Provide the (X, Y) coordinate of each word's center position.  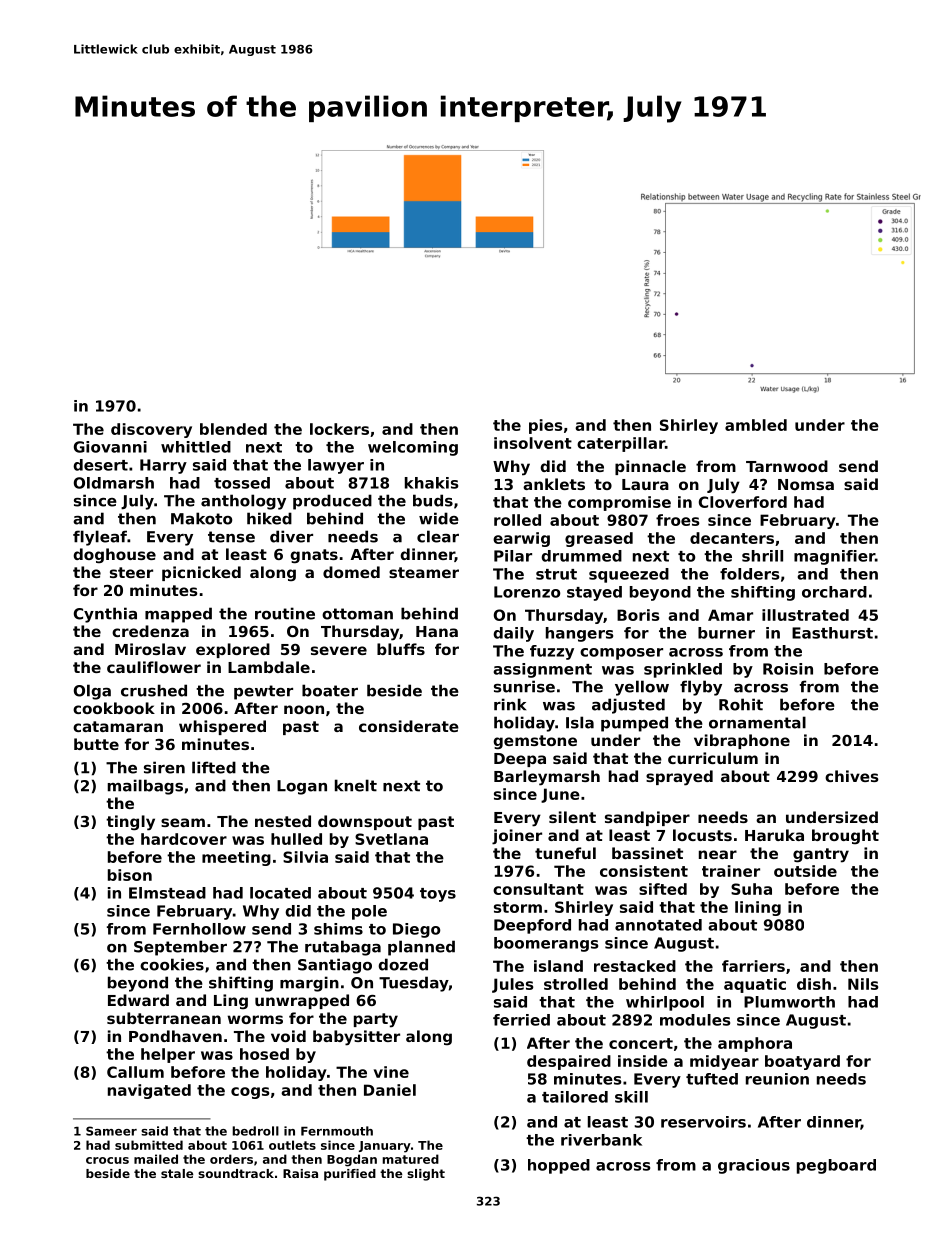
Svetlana (391, 839)
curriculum (713, 758)
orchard (834, 592)
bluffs (401, 649)
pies (546, 426)
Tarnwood (787, 466)
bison (130, 875)
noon (304, 709)
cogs (250, 1093)
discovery (151, 430)
